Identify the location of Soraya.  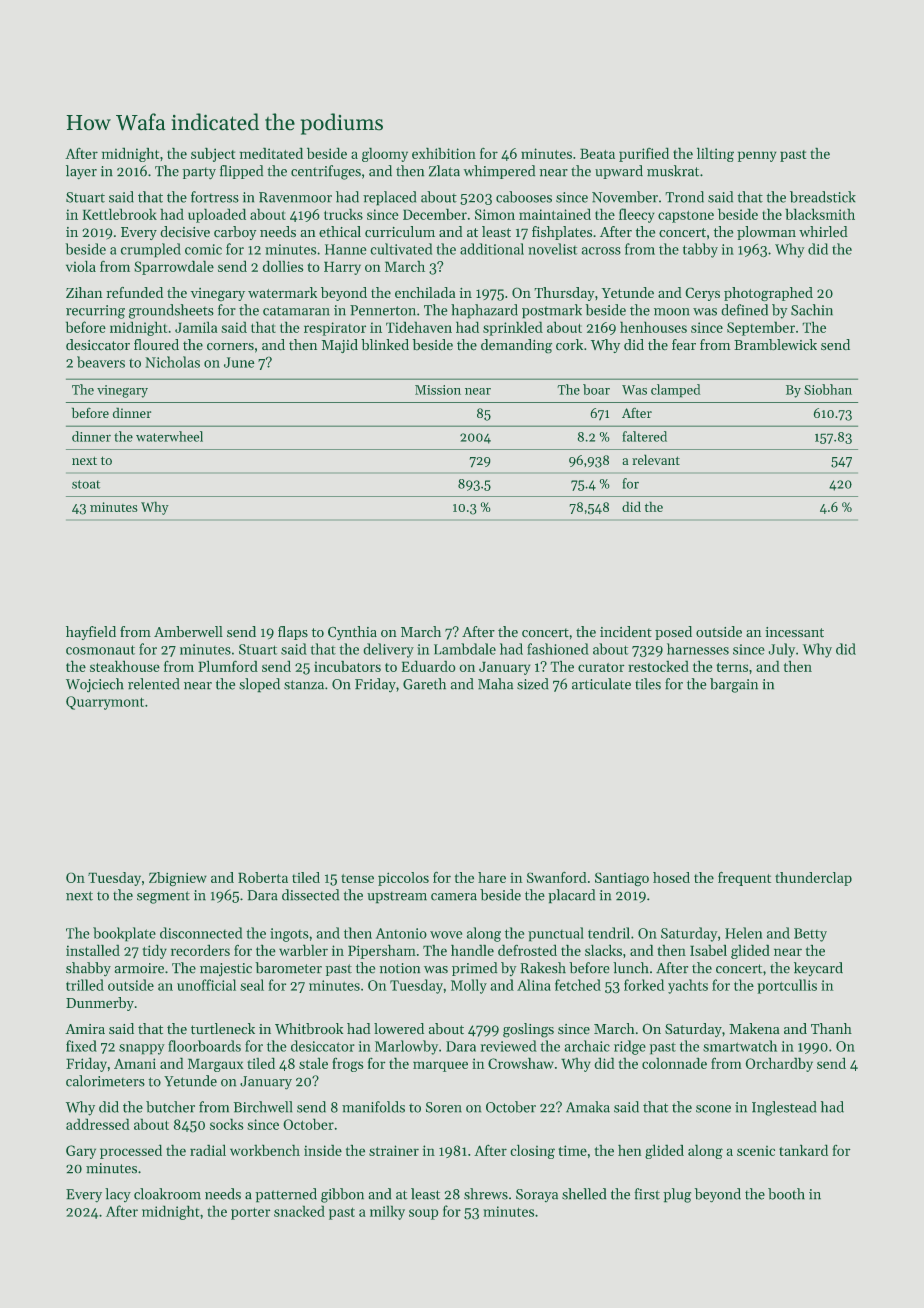
(537, 1195).
